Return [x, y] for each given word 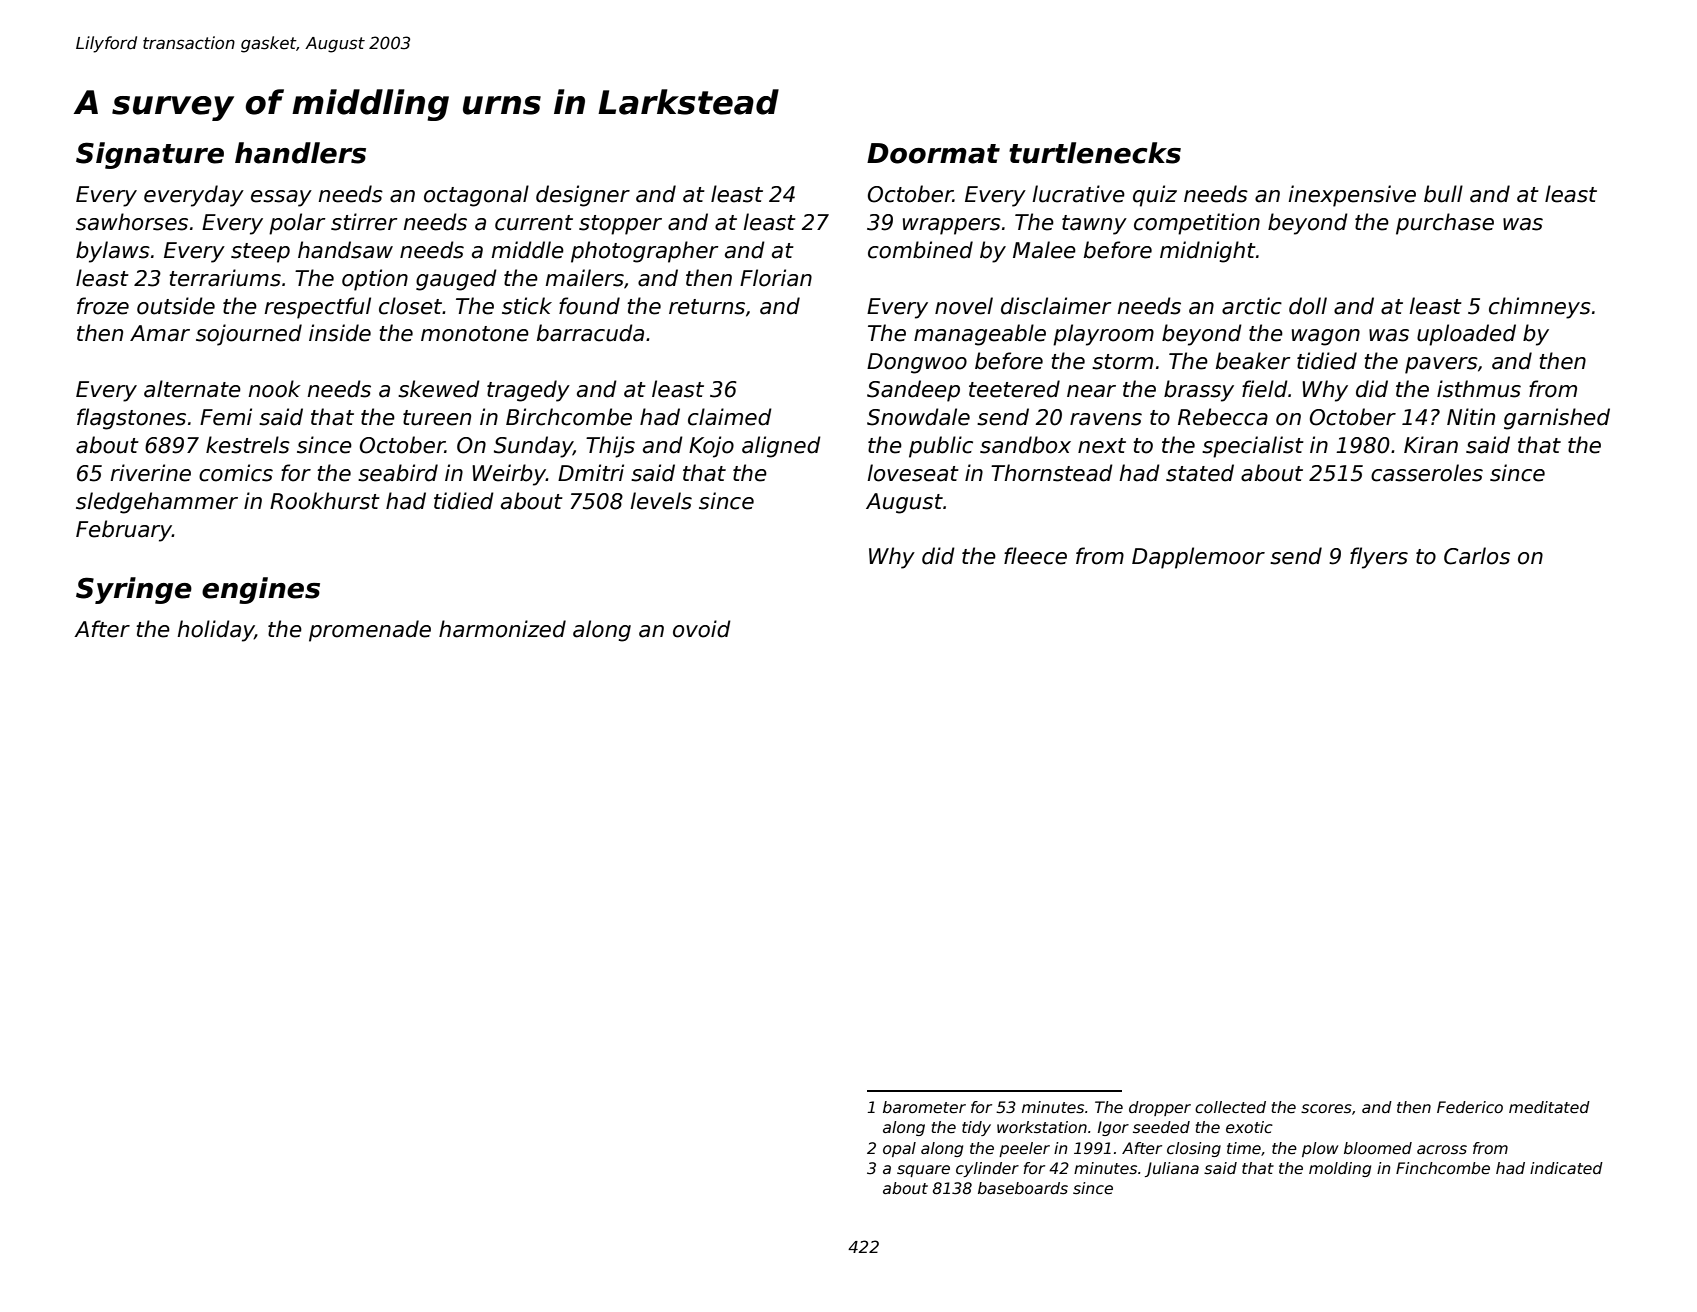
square [923, 1171]
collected [1230, 1107]
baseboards [1023, 1188]
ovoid [702, 629]
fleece [1035, 556]
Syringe [134, 590]
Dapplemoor [1198, 558]
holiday [216, 631]
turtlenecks [1095, 153]
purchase [1445, 224]
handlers [300, 153]
